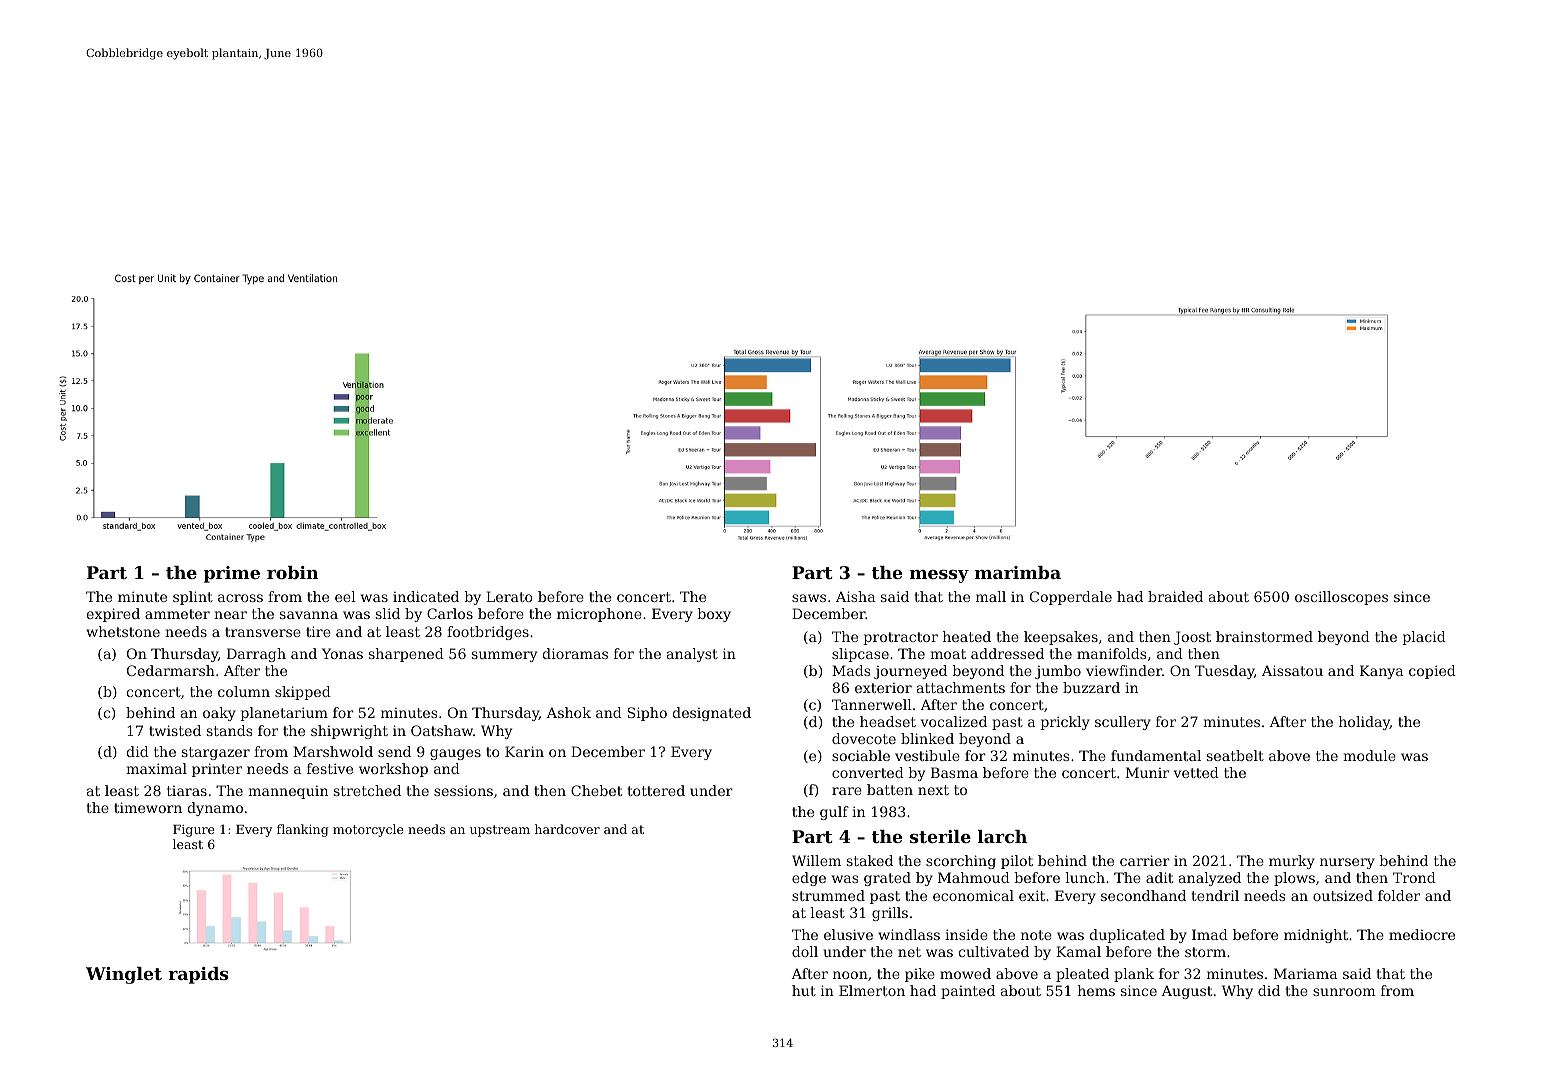 The width and height of the screenshot is (1544, 1092). What do you see at coordinates (948, 654) in the screenshot?
I see `moat` at bounding box center [948, 654].
